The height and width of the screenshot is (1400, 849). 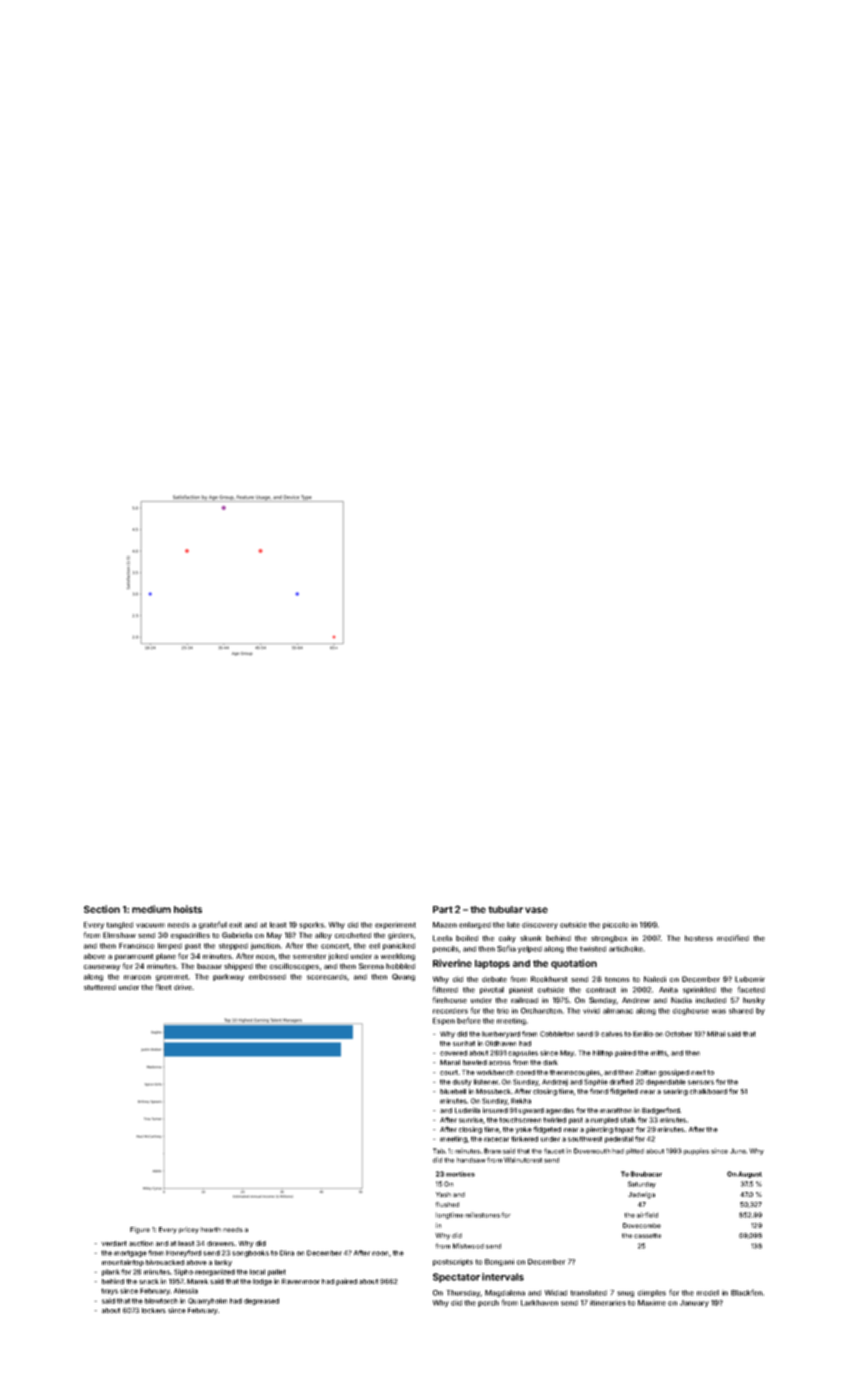 I want to click on Part, so click(x=443, y=909).
